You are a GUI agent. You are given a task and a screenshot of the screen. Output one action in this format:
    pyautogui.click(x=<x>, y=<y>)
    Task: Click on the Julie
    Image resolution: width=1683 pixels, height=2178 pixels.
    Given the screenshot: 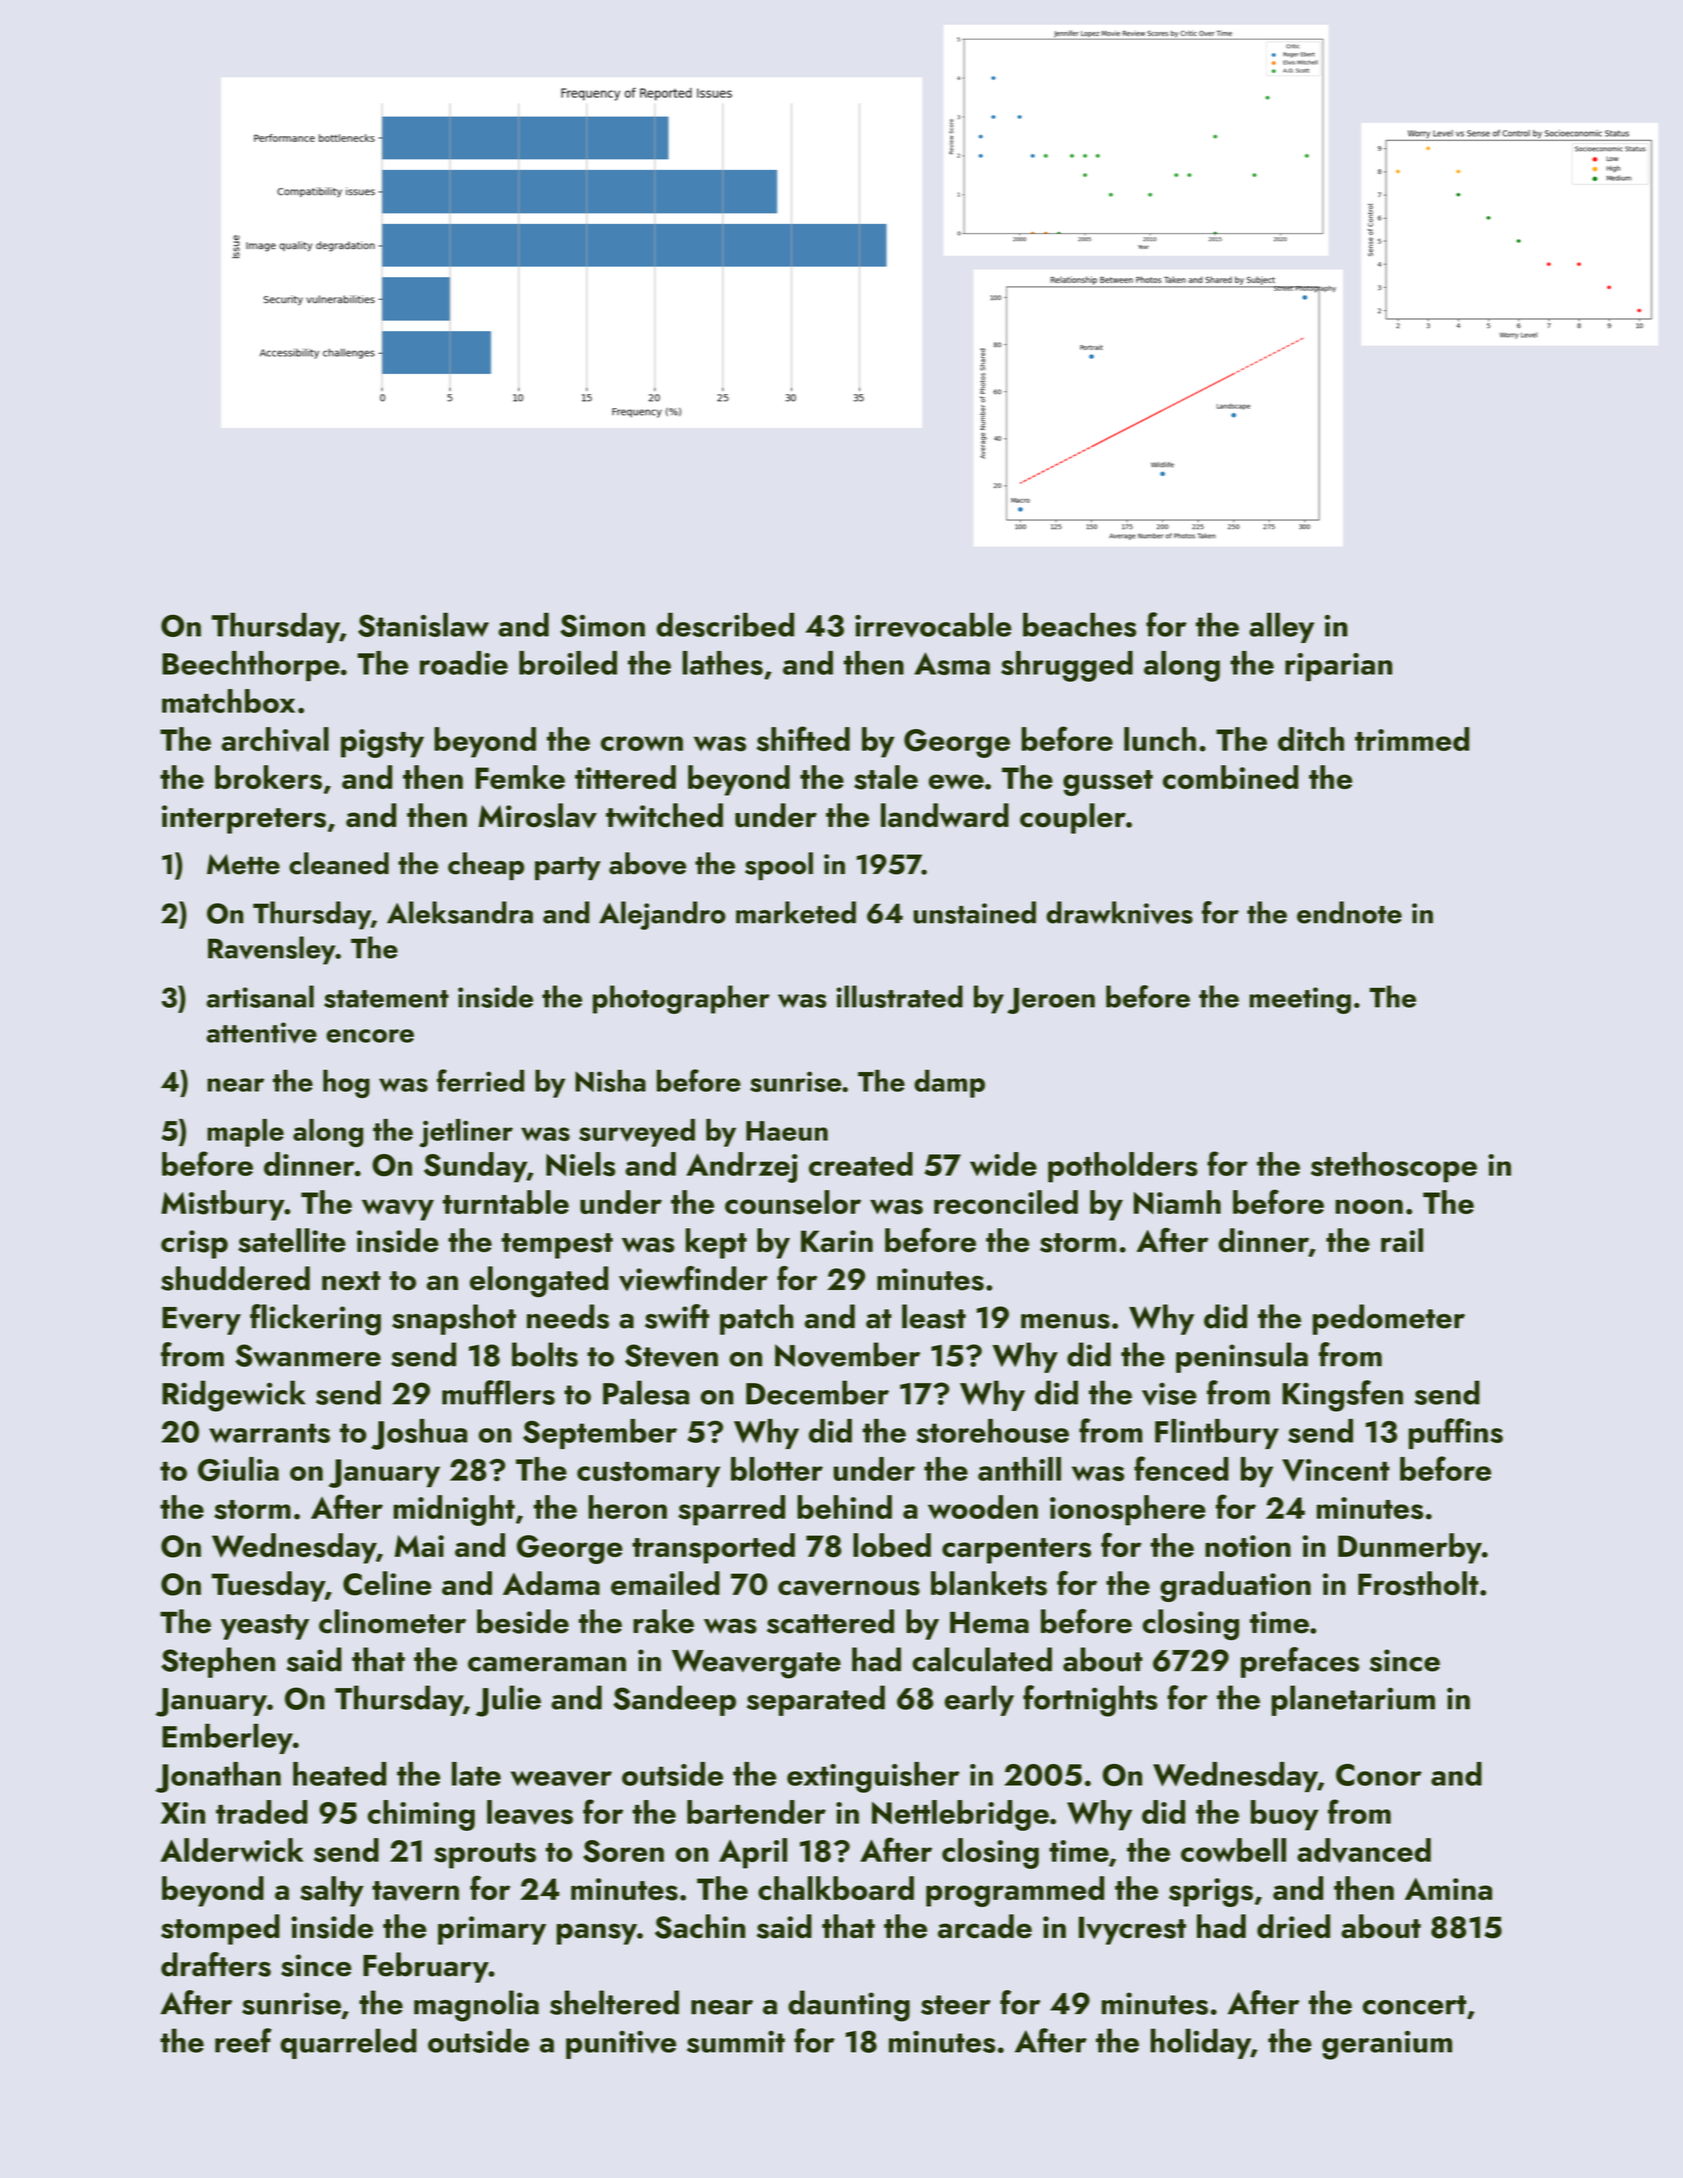 What is the action you would take?
    pyautogui.click(x=508, y=1701)
